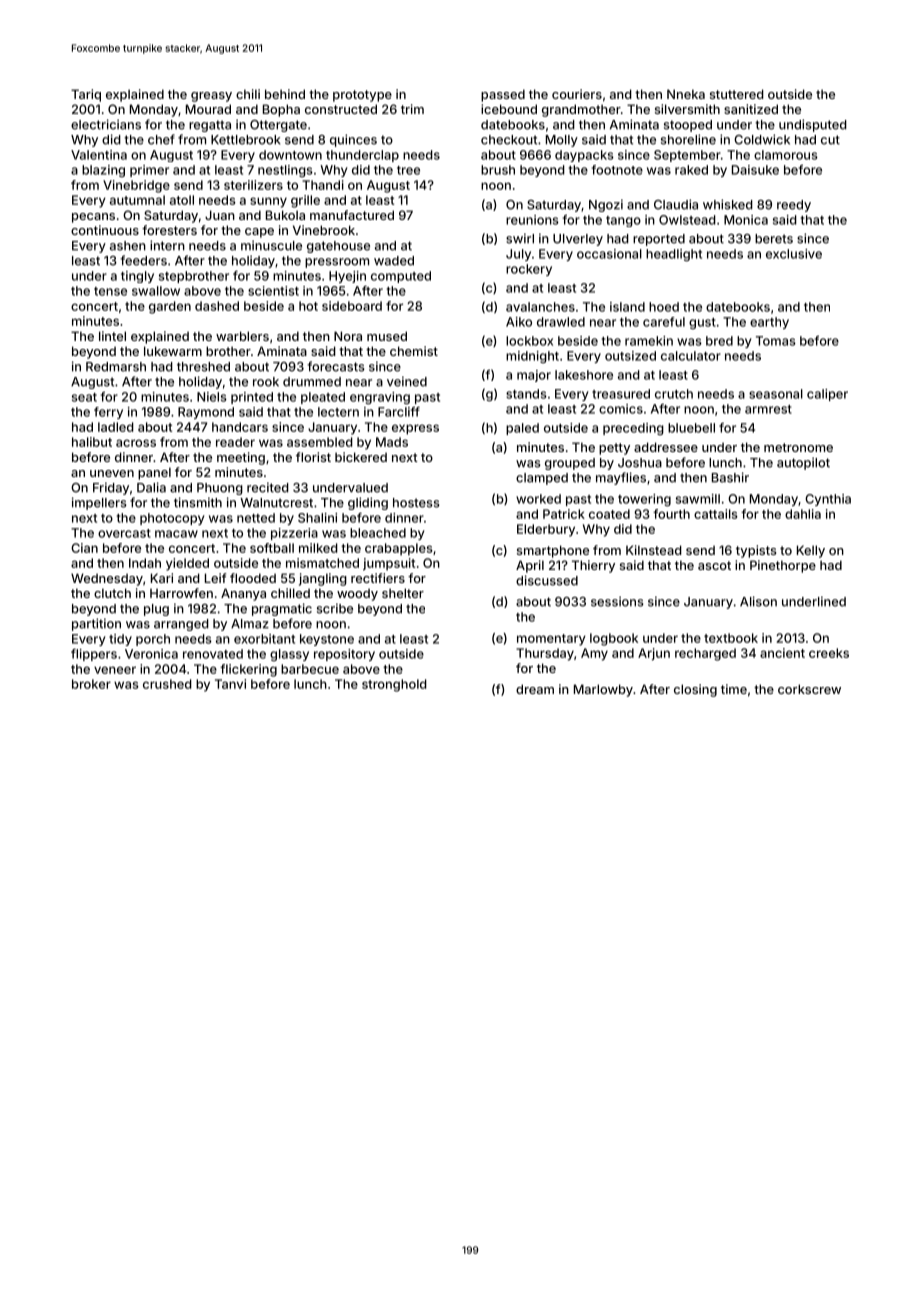 The height and width of the screenshot is (1308, 924). What do you see at coordinates (362, 96) in the screenshot?
I see `prototype` at bounding box center [362, 96].
